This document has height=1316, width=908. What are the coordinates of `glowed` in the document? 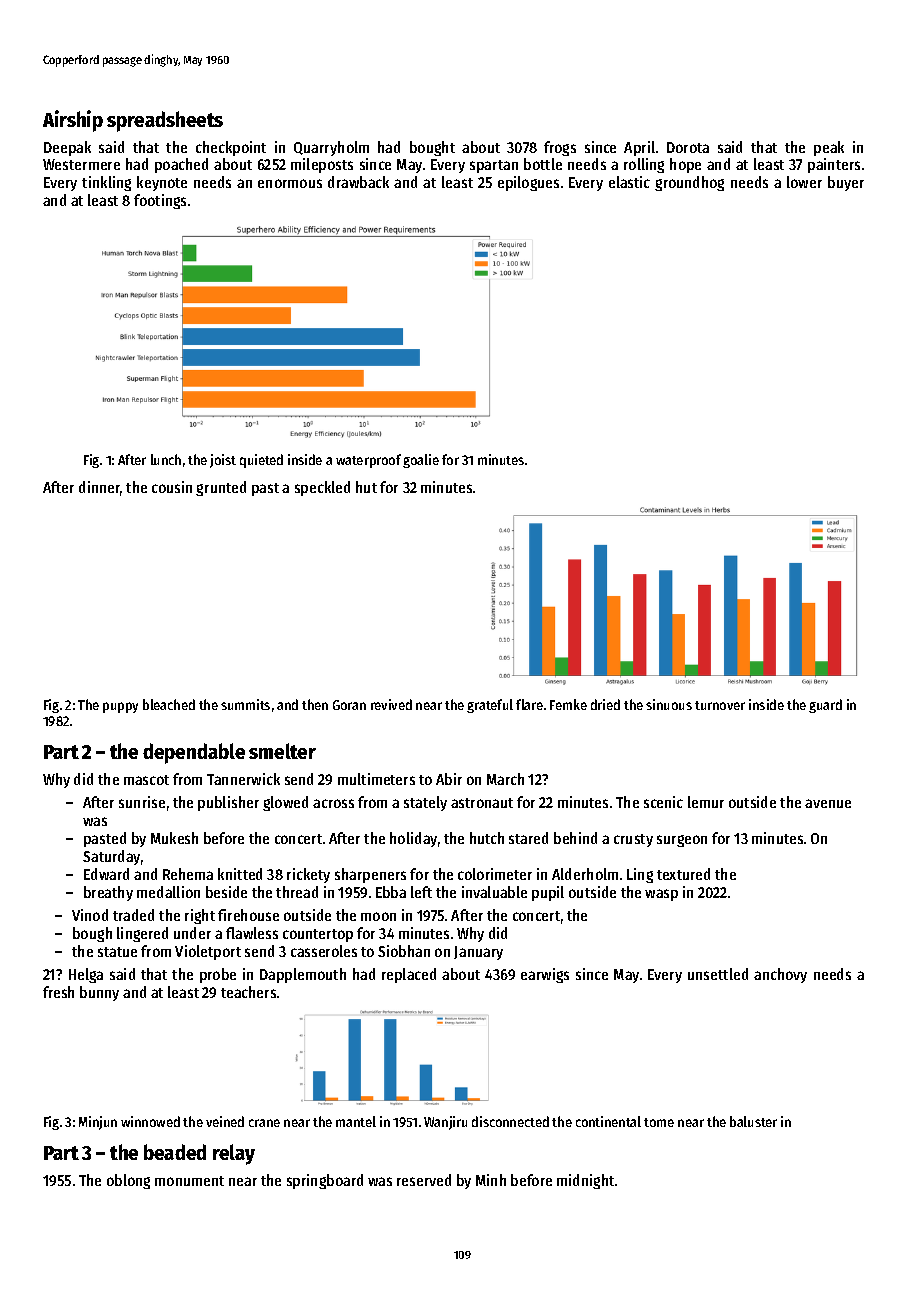 It's located at (285, 803).
